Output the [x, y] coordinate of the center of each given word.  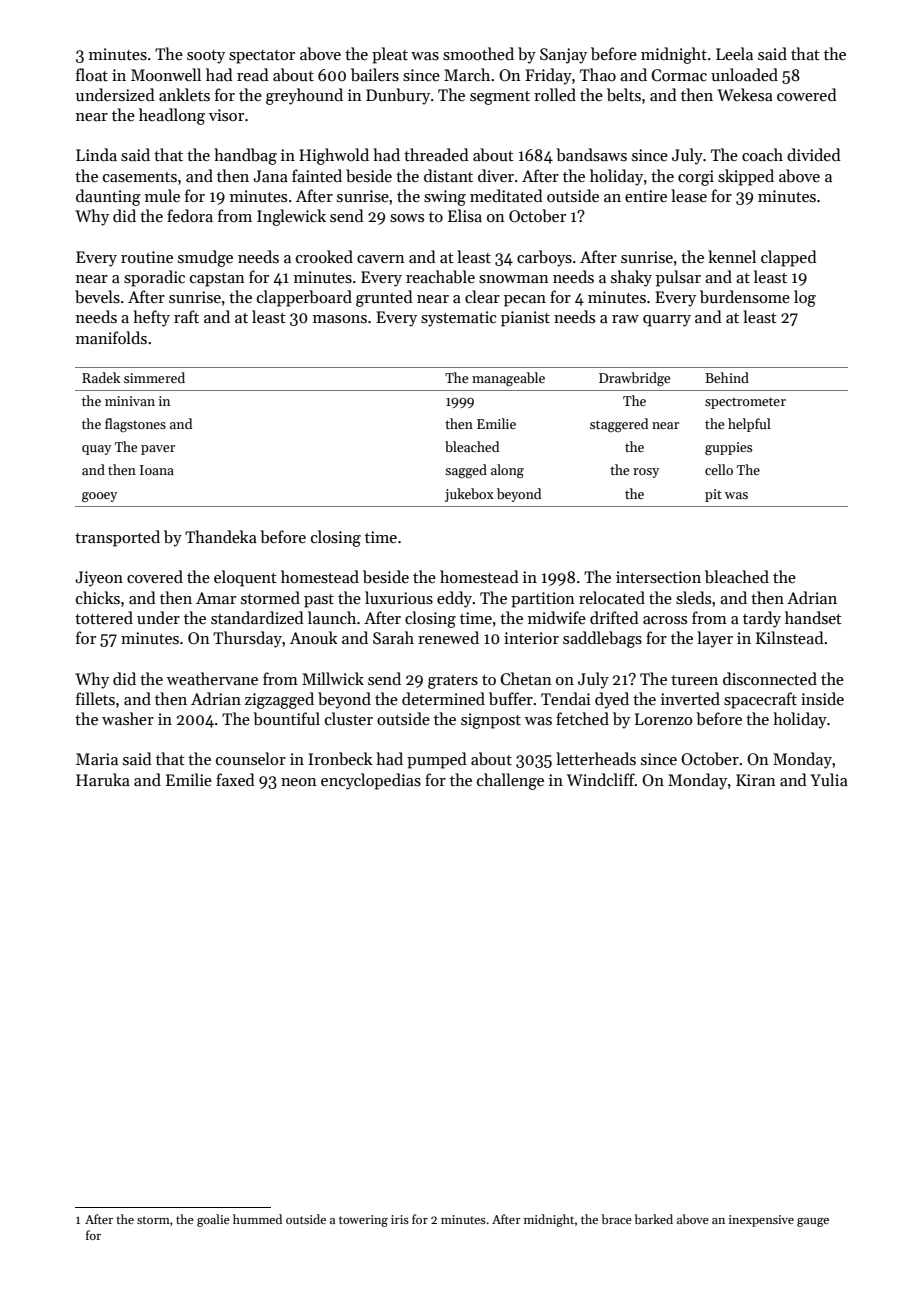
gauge [813, 1222]
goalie [213, 1220]
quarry [667, 321]
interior [531, 638]
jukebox [469, 495]
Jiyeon [99, 579]
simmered [154, 377]
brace [616, 1219]
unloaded [744, 74]
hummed [257, 1219]
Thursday [247, 639]
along [507, 471]
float [92, 74]
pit [713, 495]
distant [448, 175]
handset [813, 617]
